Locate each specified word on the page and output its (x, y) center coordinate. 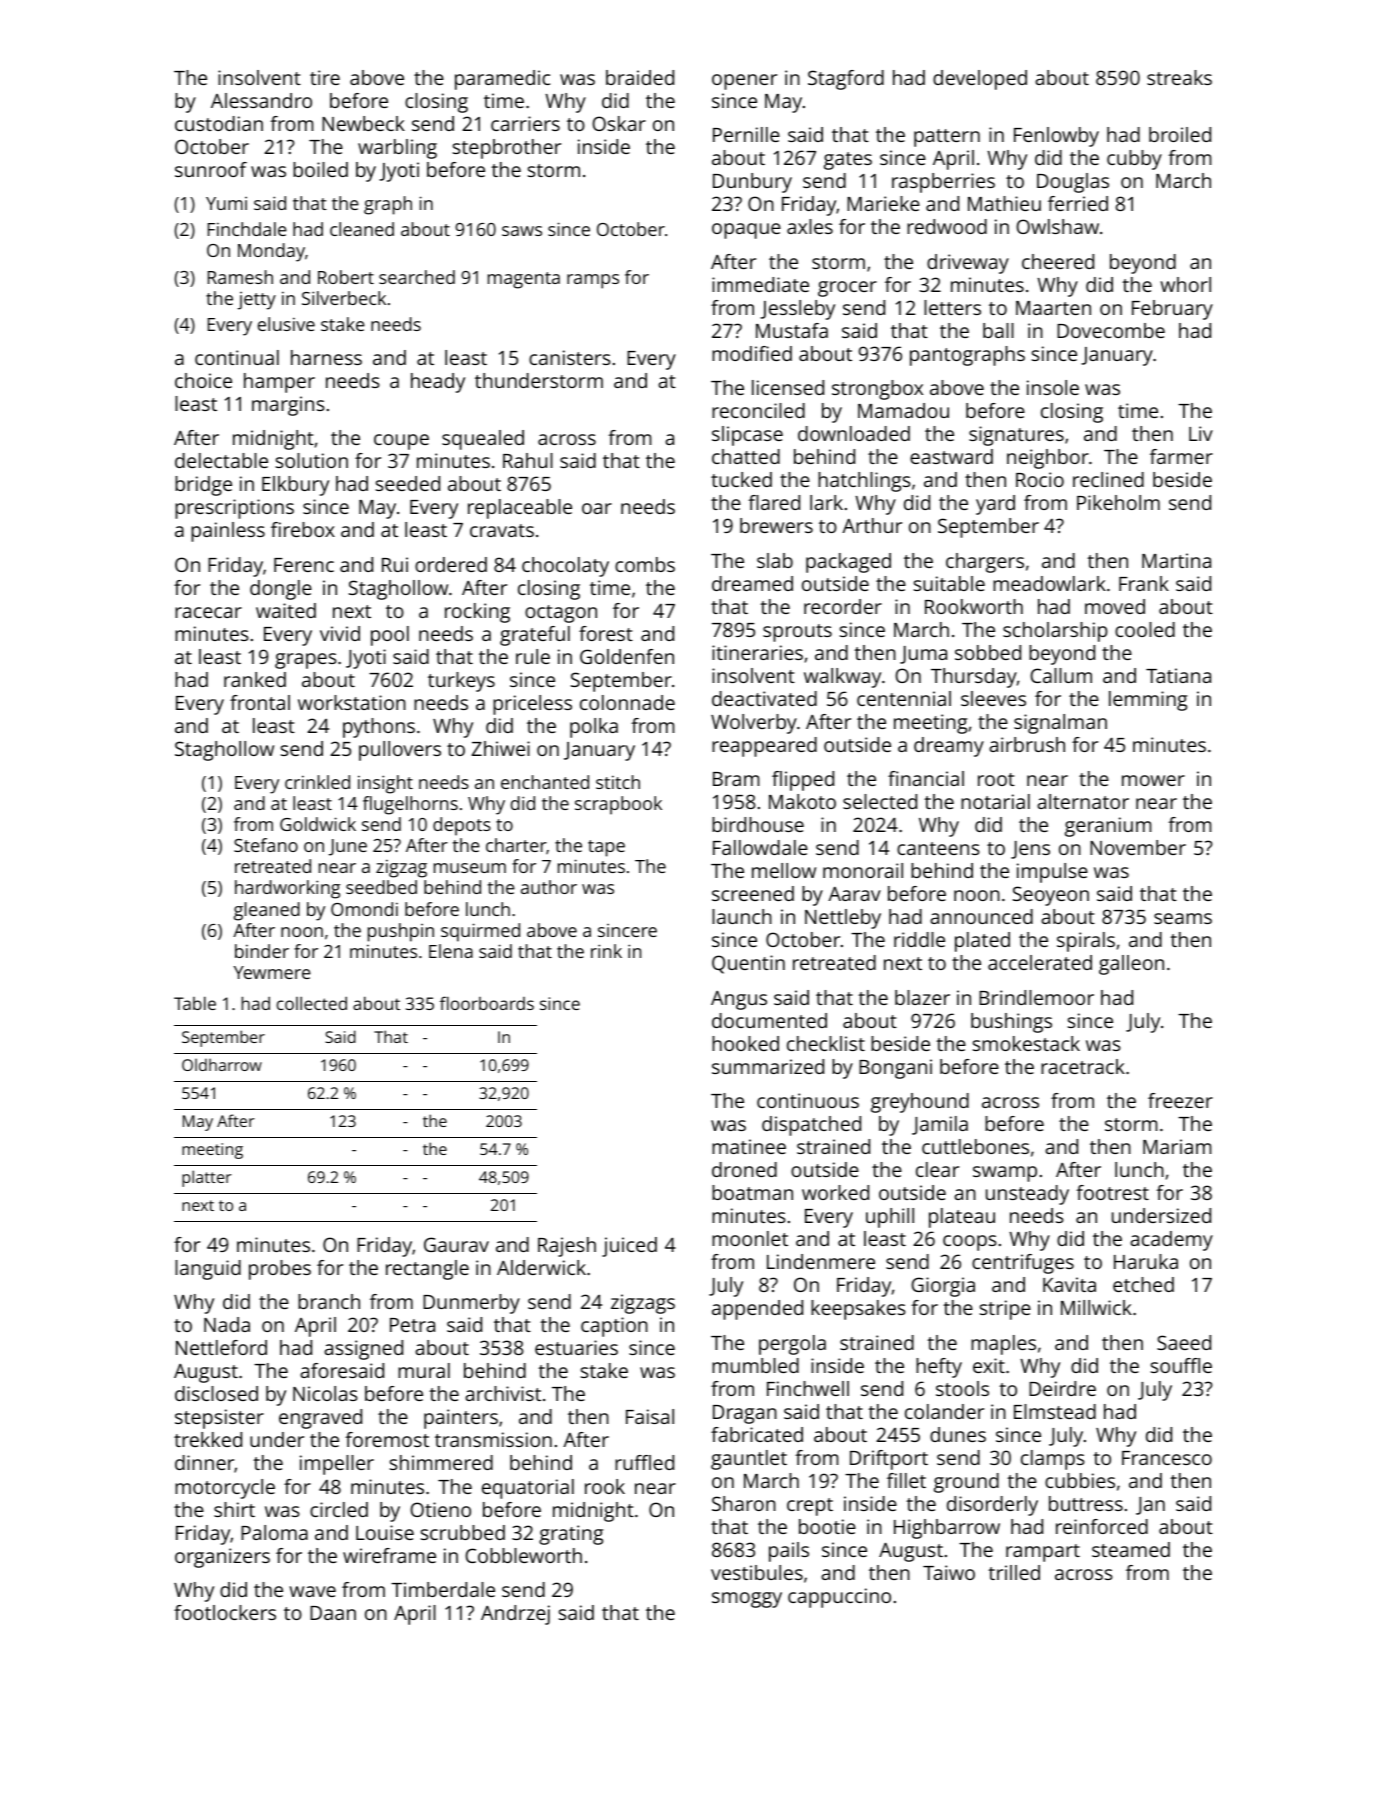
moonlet (750, 1238)
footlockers (225, 1612)
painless (228, 532)
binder (262, 951)
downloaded (854, 433)
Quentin (748, 964)
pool (390, 636)
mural (424, 1370)
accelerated (1040, 962)
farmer (1181, 456)
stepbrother (507, 149)
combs (645, 564)
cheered (1058, 261)
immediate (760, 284)
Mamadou (903, 410)
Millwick (1096, 1307)
